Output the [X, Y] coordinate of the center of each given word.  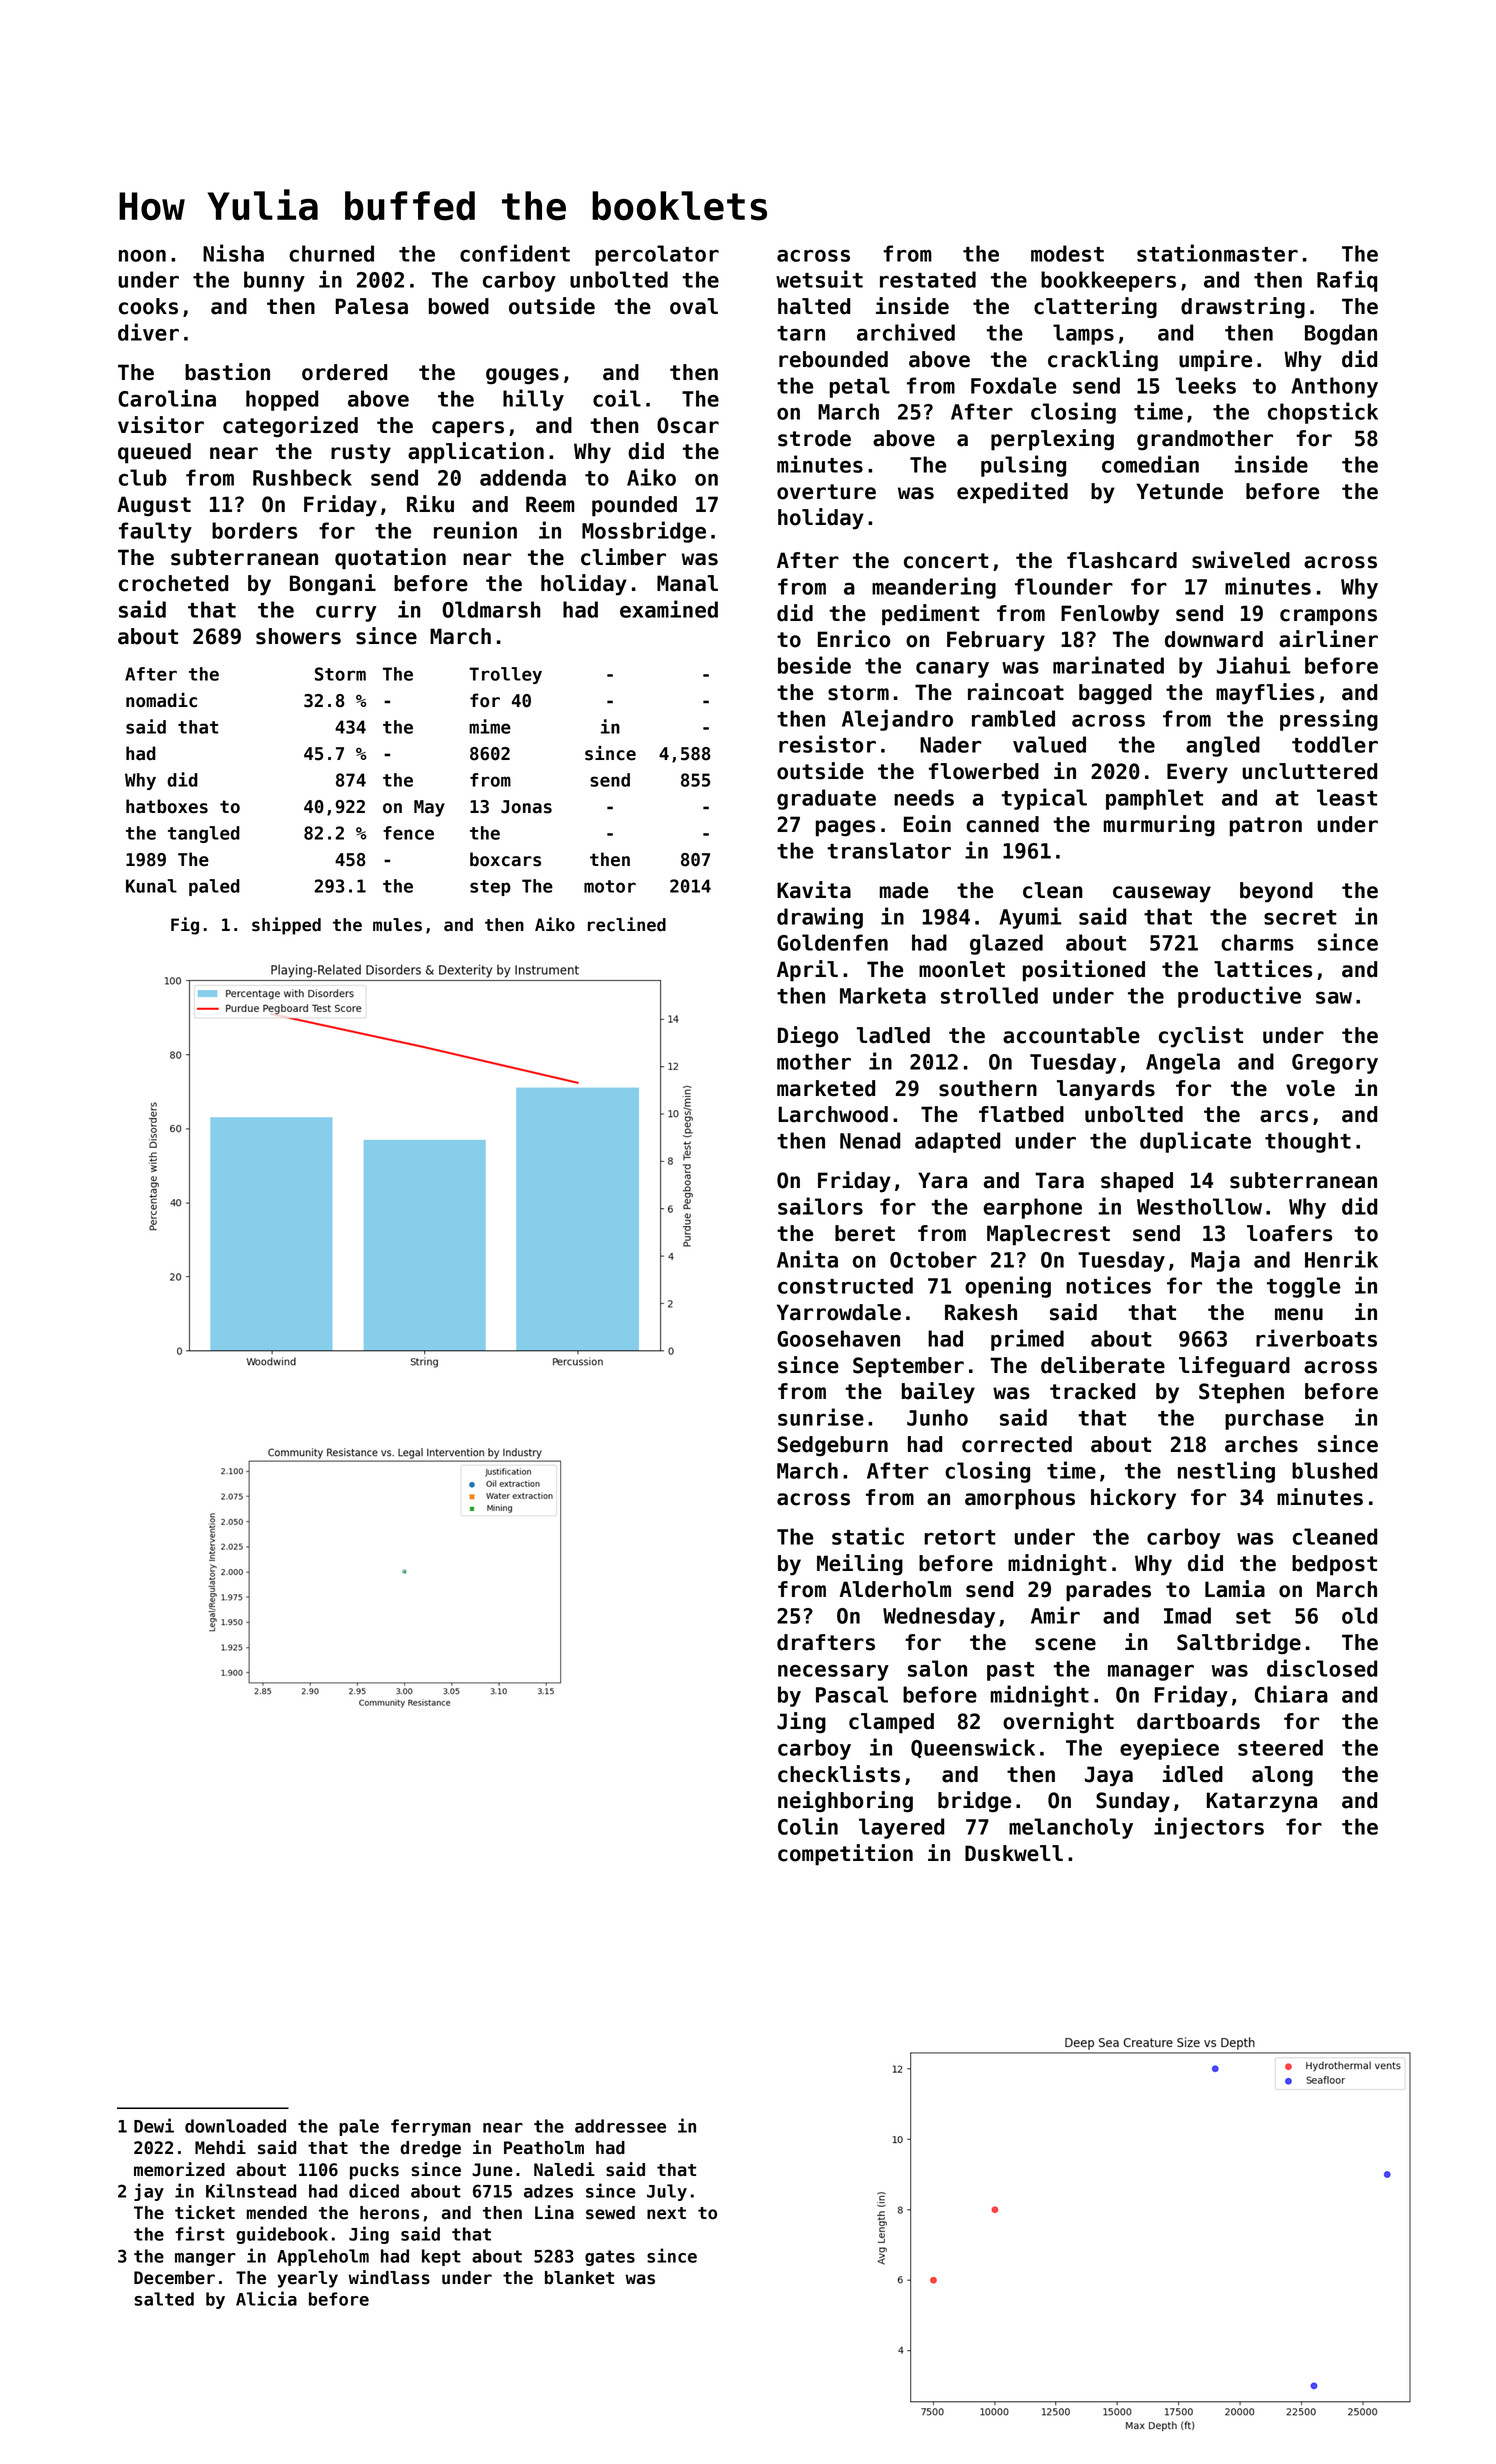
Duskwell [1014, 1853]
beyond [1276, 892]
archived [906, 332]
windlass [389, 2277]
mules [397, 925]
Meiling [860, 1565]
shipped [286, 926]
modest [1067, 253]
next [666, 2213]
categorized [290, 427]
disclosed [1322, 1668]
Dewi [154, 2125]
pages [845, 828]
